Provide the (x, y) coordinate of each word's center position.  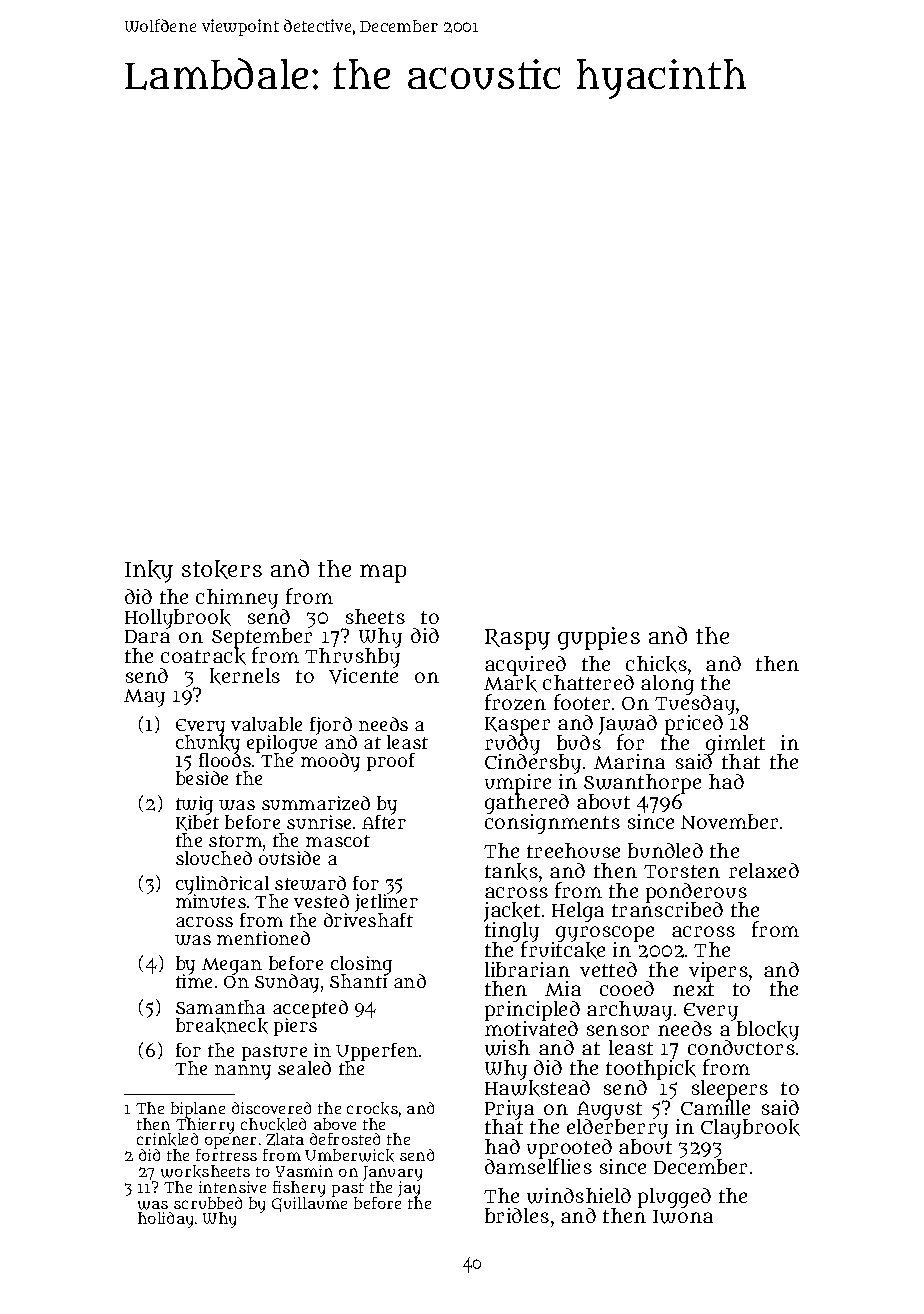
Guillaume (309, 1204)
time (194, 981)
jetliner (386, 903)
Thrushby (352, 658)
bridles (517, 1215)
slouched (214, 858)
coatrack (203, 657)
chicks (656, 664)
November (729, 821)
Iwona (683, 1217)
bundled (665, 850)
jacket (512, 912)
